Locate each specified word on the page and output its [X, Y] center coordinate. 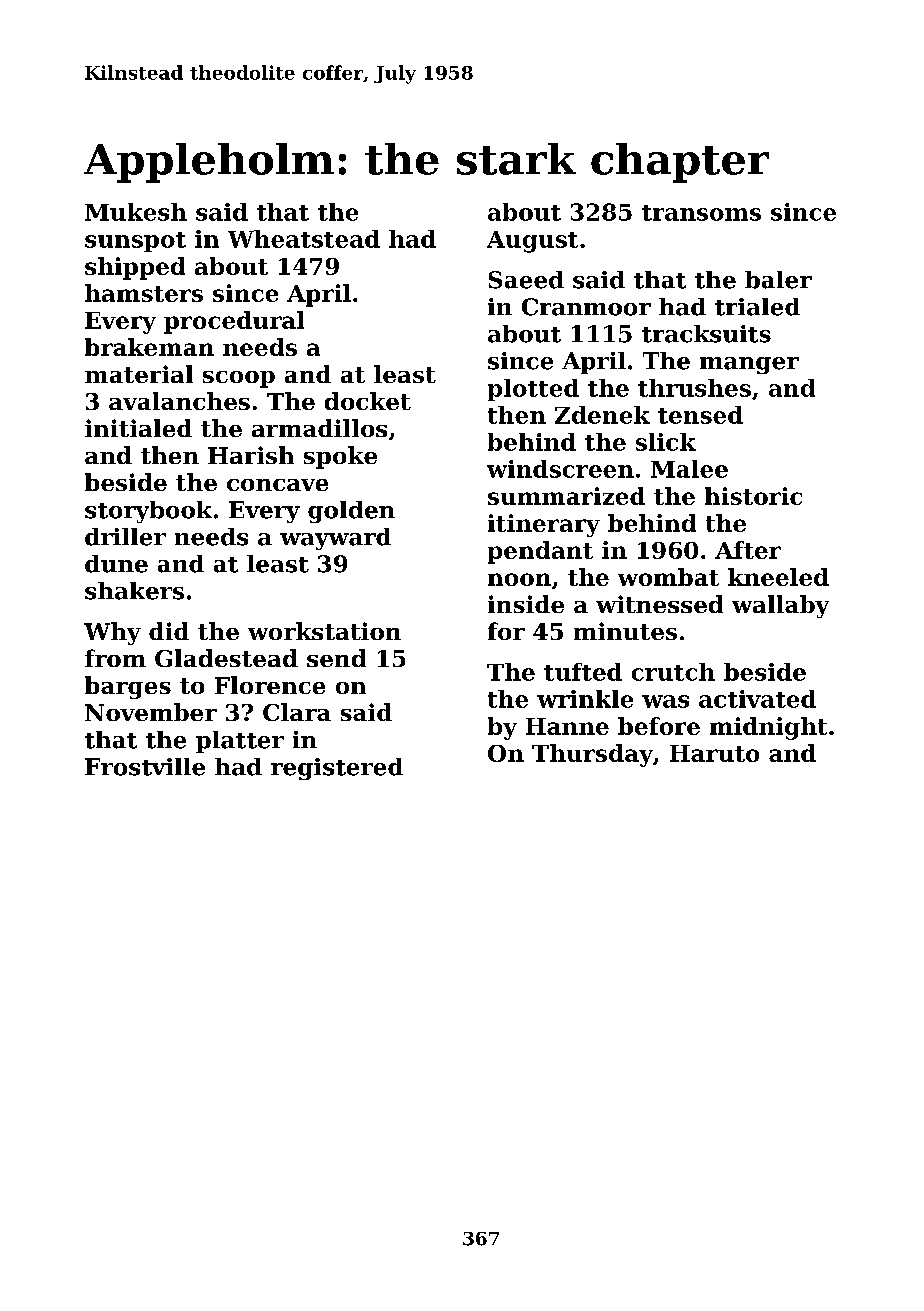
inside [526, 604]
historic [753, 496]
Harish [251, 455]
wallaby [780, 606]
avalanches [179, 401]
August [532, 242]
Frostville [145, 767]
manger [749, 365]
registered [337, 769]
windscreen [560, 469]
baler [778, 280]
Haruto [714, 753]
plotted [533, 390]
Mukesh [136, 212]
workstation [324, 631]
